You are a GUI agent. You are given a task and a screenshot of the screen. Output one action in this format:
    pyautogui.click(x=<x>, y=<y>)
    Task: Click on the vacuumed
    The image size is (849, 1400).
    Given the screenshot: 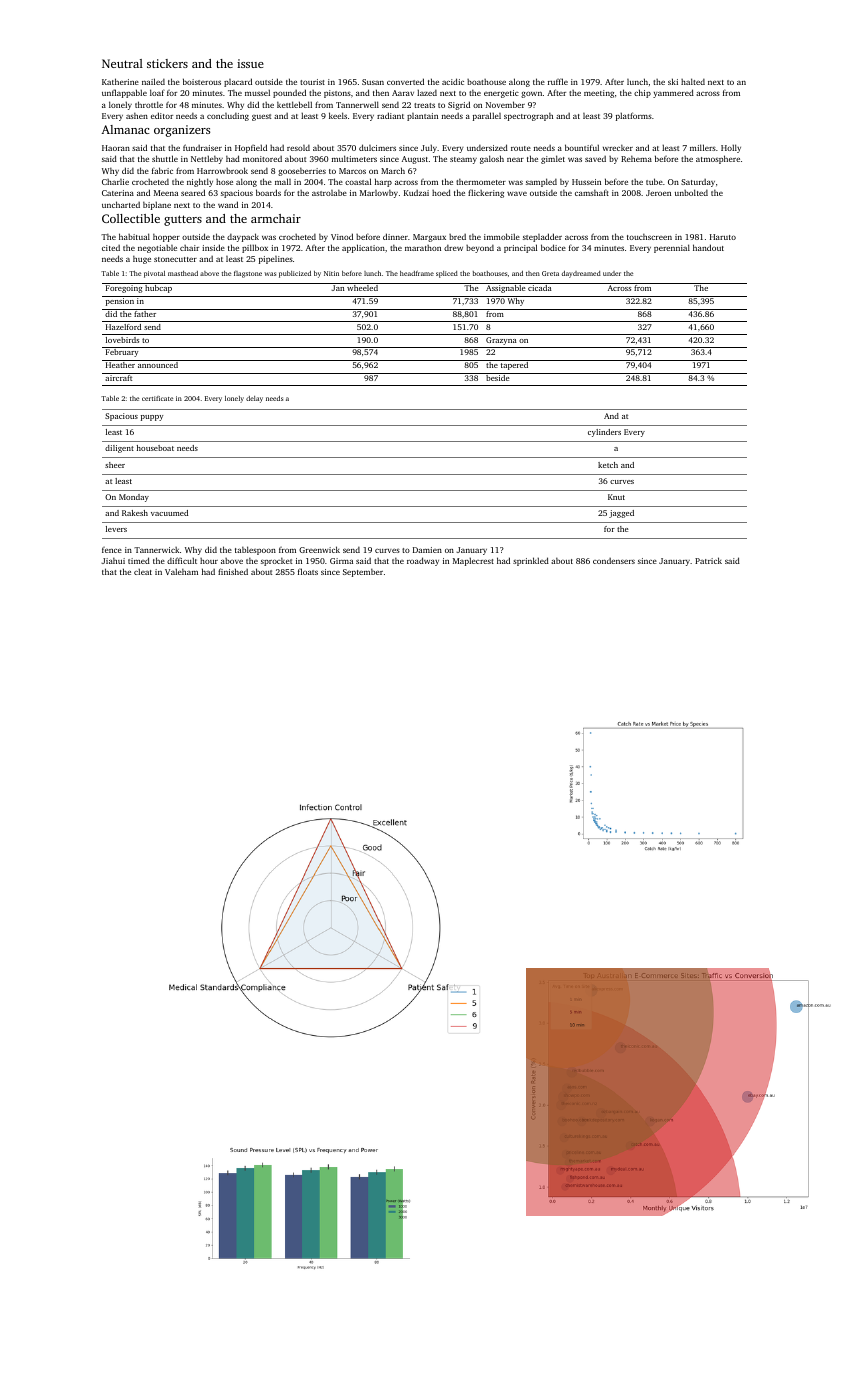 What is the action you would take?
    pyautogui.click(x=169, y=513)
